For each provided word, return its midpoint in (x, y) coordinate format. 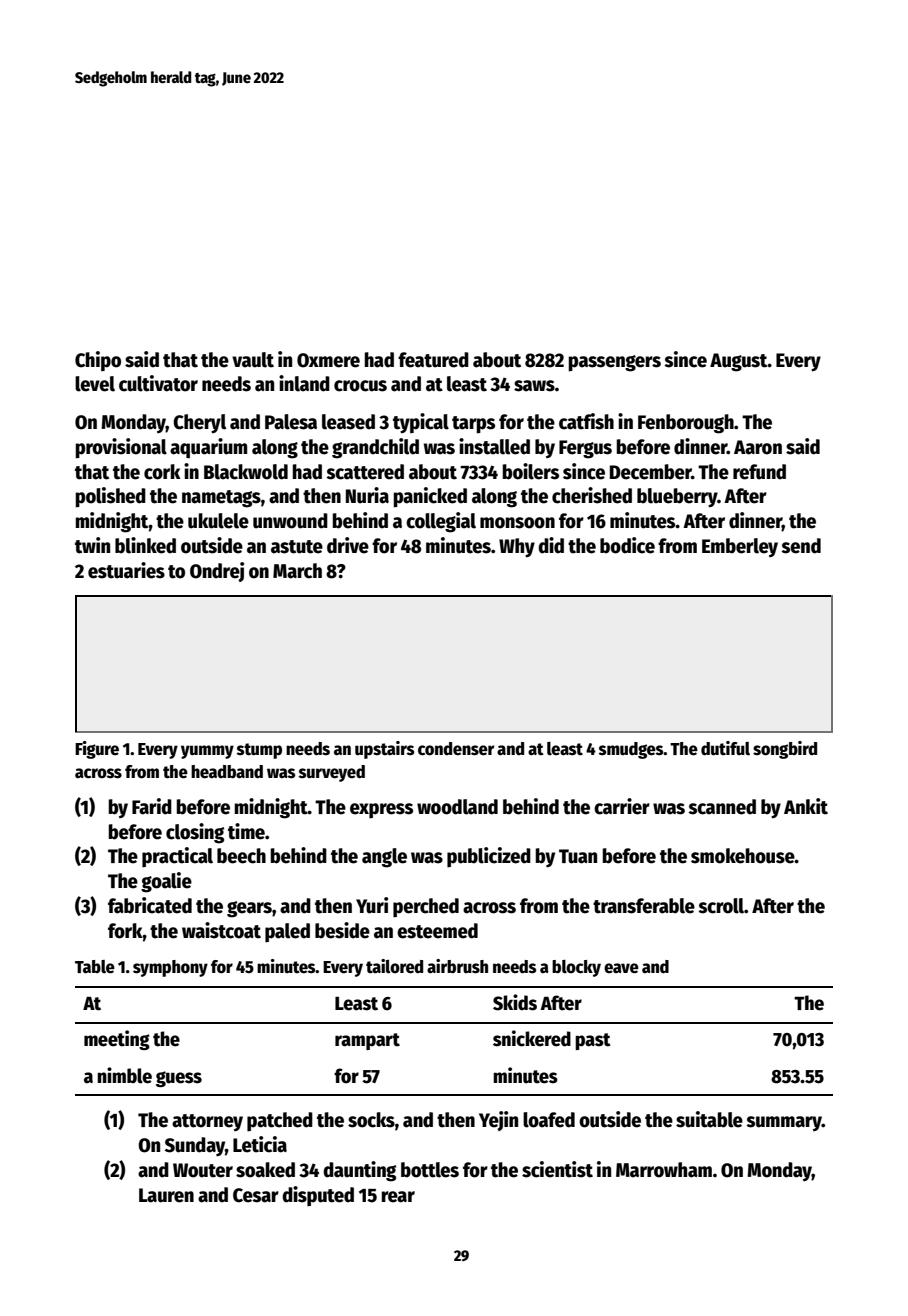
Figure (97, 750)
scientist (557, 1169)
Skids (515, 1002)
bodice (627, 545)
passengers (614, 363)
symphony (170, 968)
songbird (785, 750)
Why (517, 547)
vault (253, 360)
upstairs (384, 750)
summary (784, 1123)
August (739, 362)
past (593, 1041)
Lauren (166, 1195)
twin (92, 545)
